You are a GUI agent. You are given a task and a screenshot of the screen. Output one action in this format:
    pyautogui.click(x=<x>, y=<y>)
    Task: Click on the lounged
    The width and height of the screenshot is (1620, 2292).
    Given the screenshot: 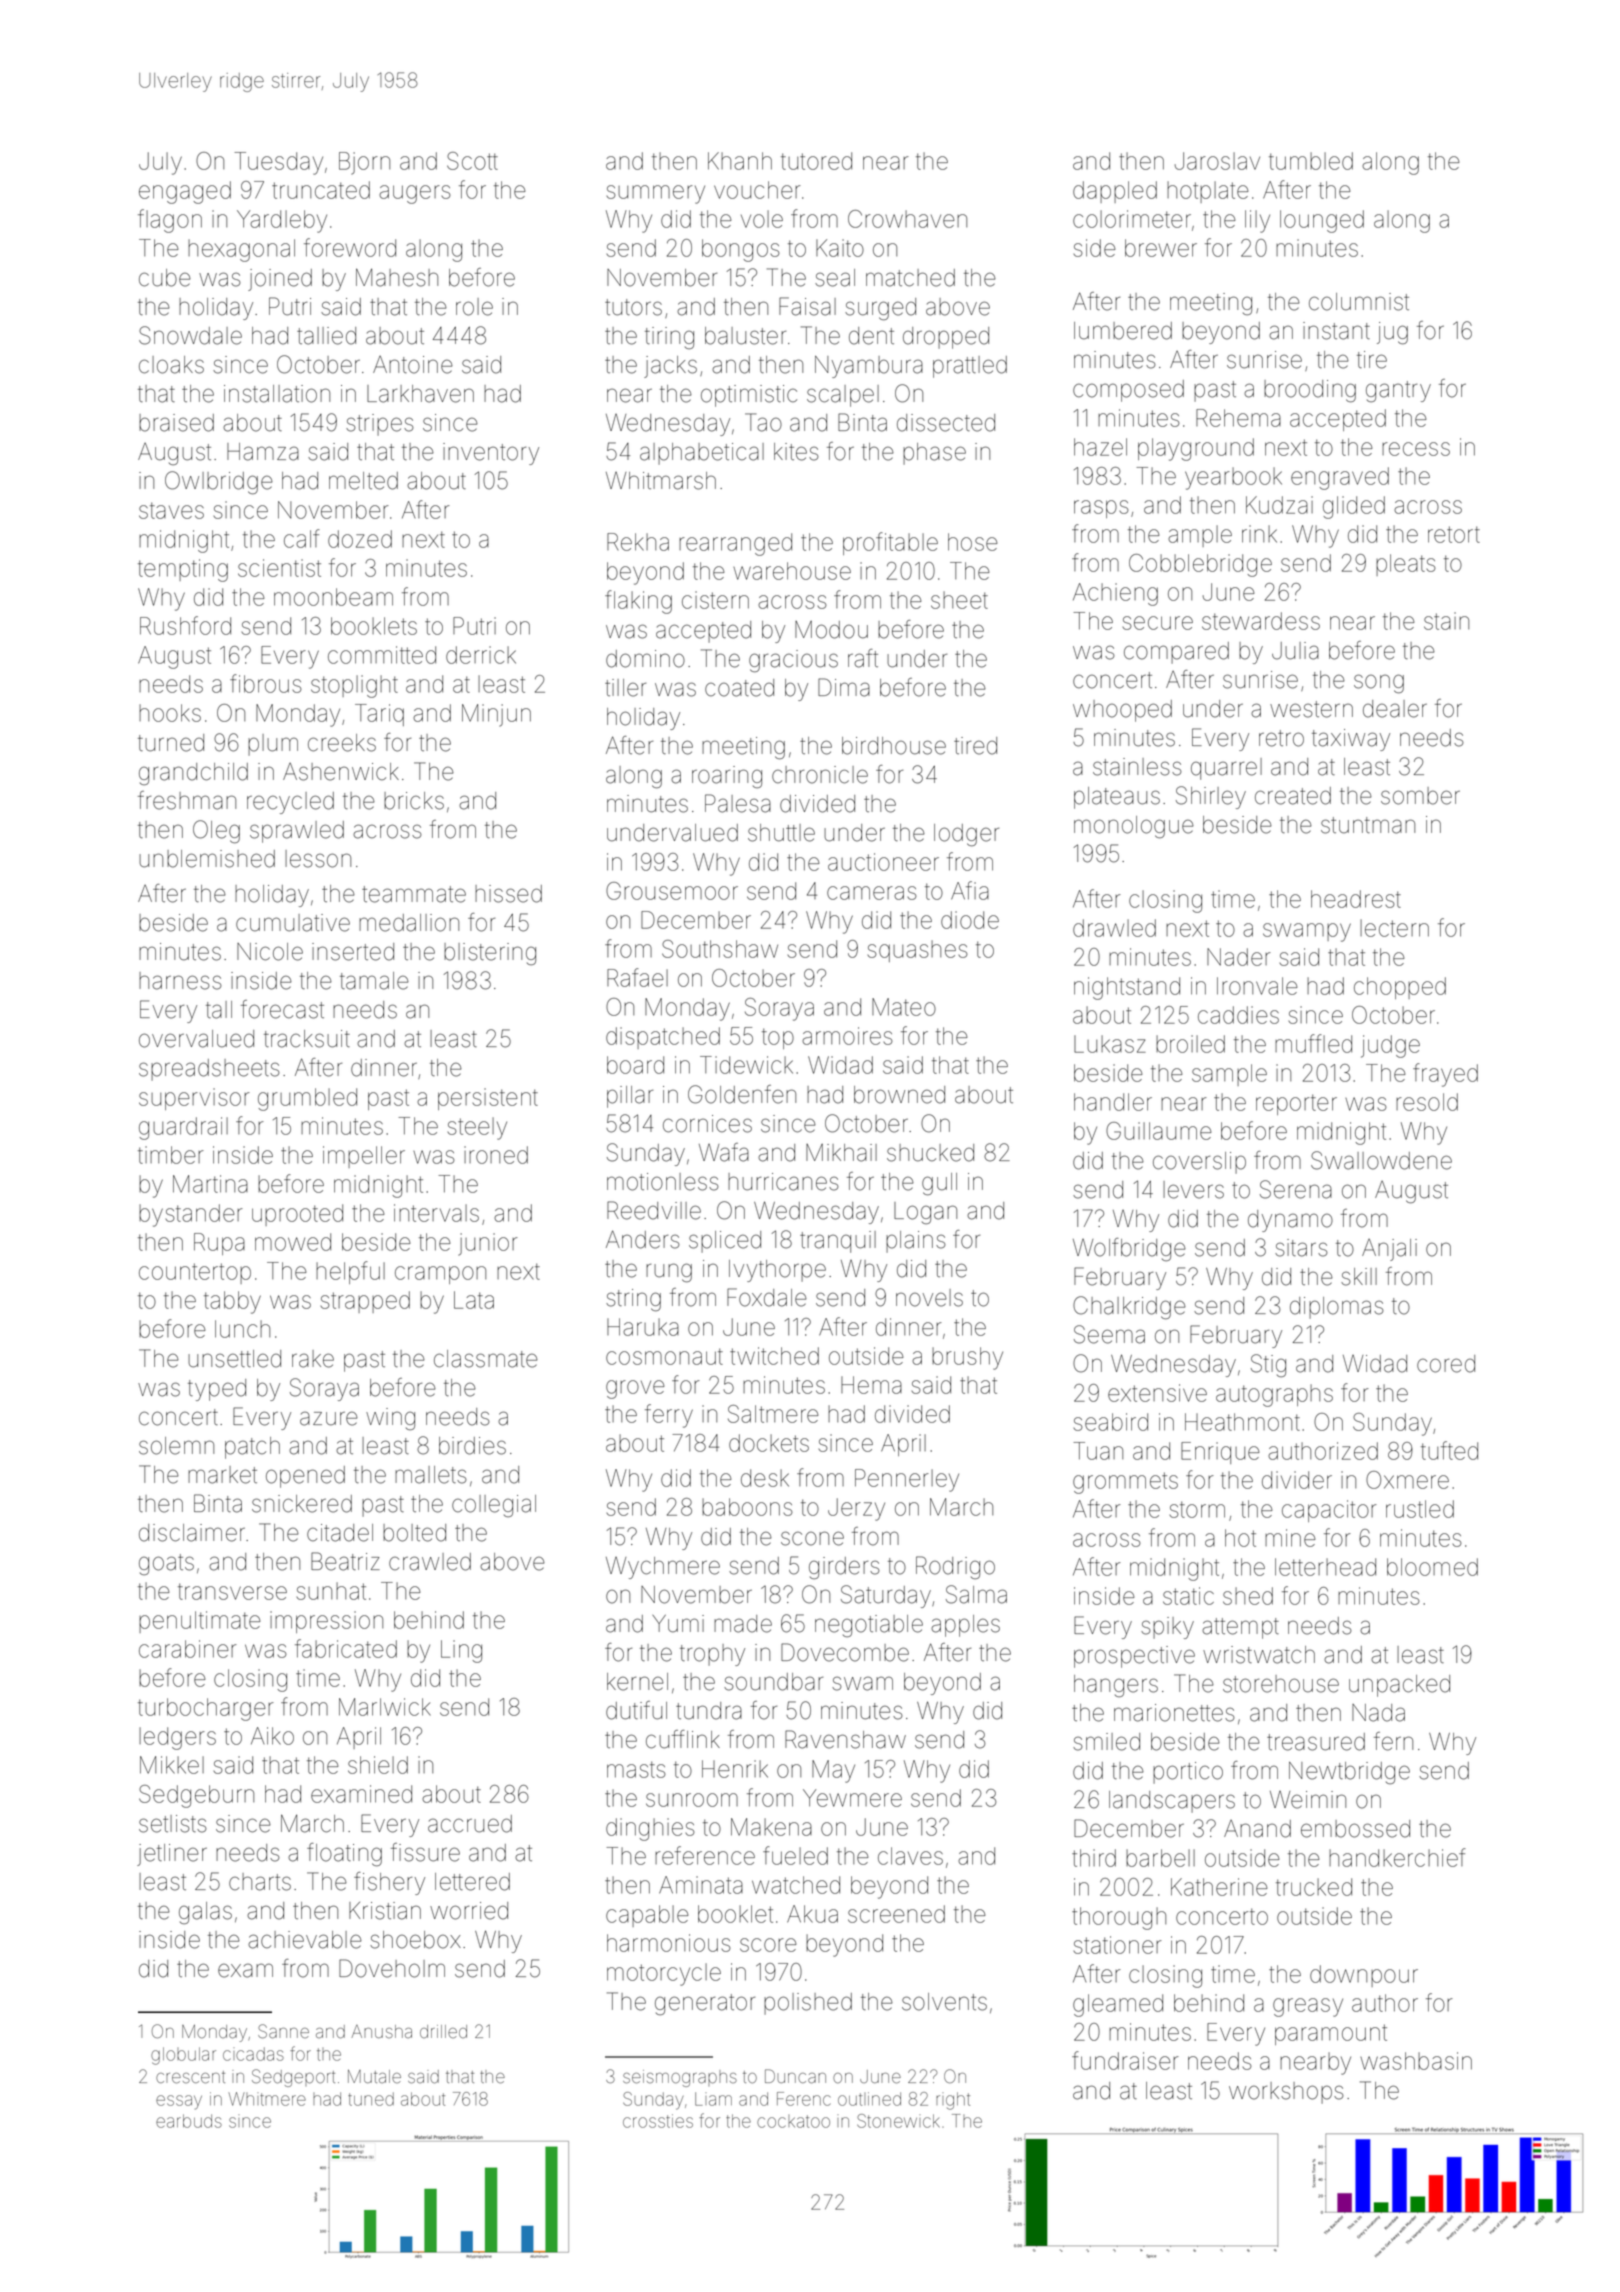 What is the action you would take?
    pyautogui.click(x=1322, y=221)
